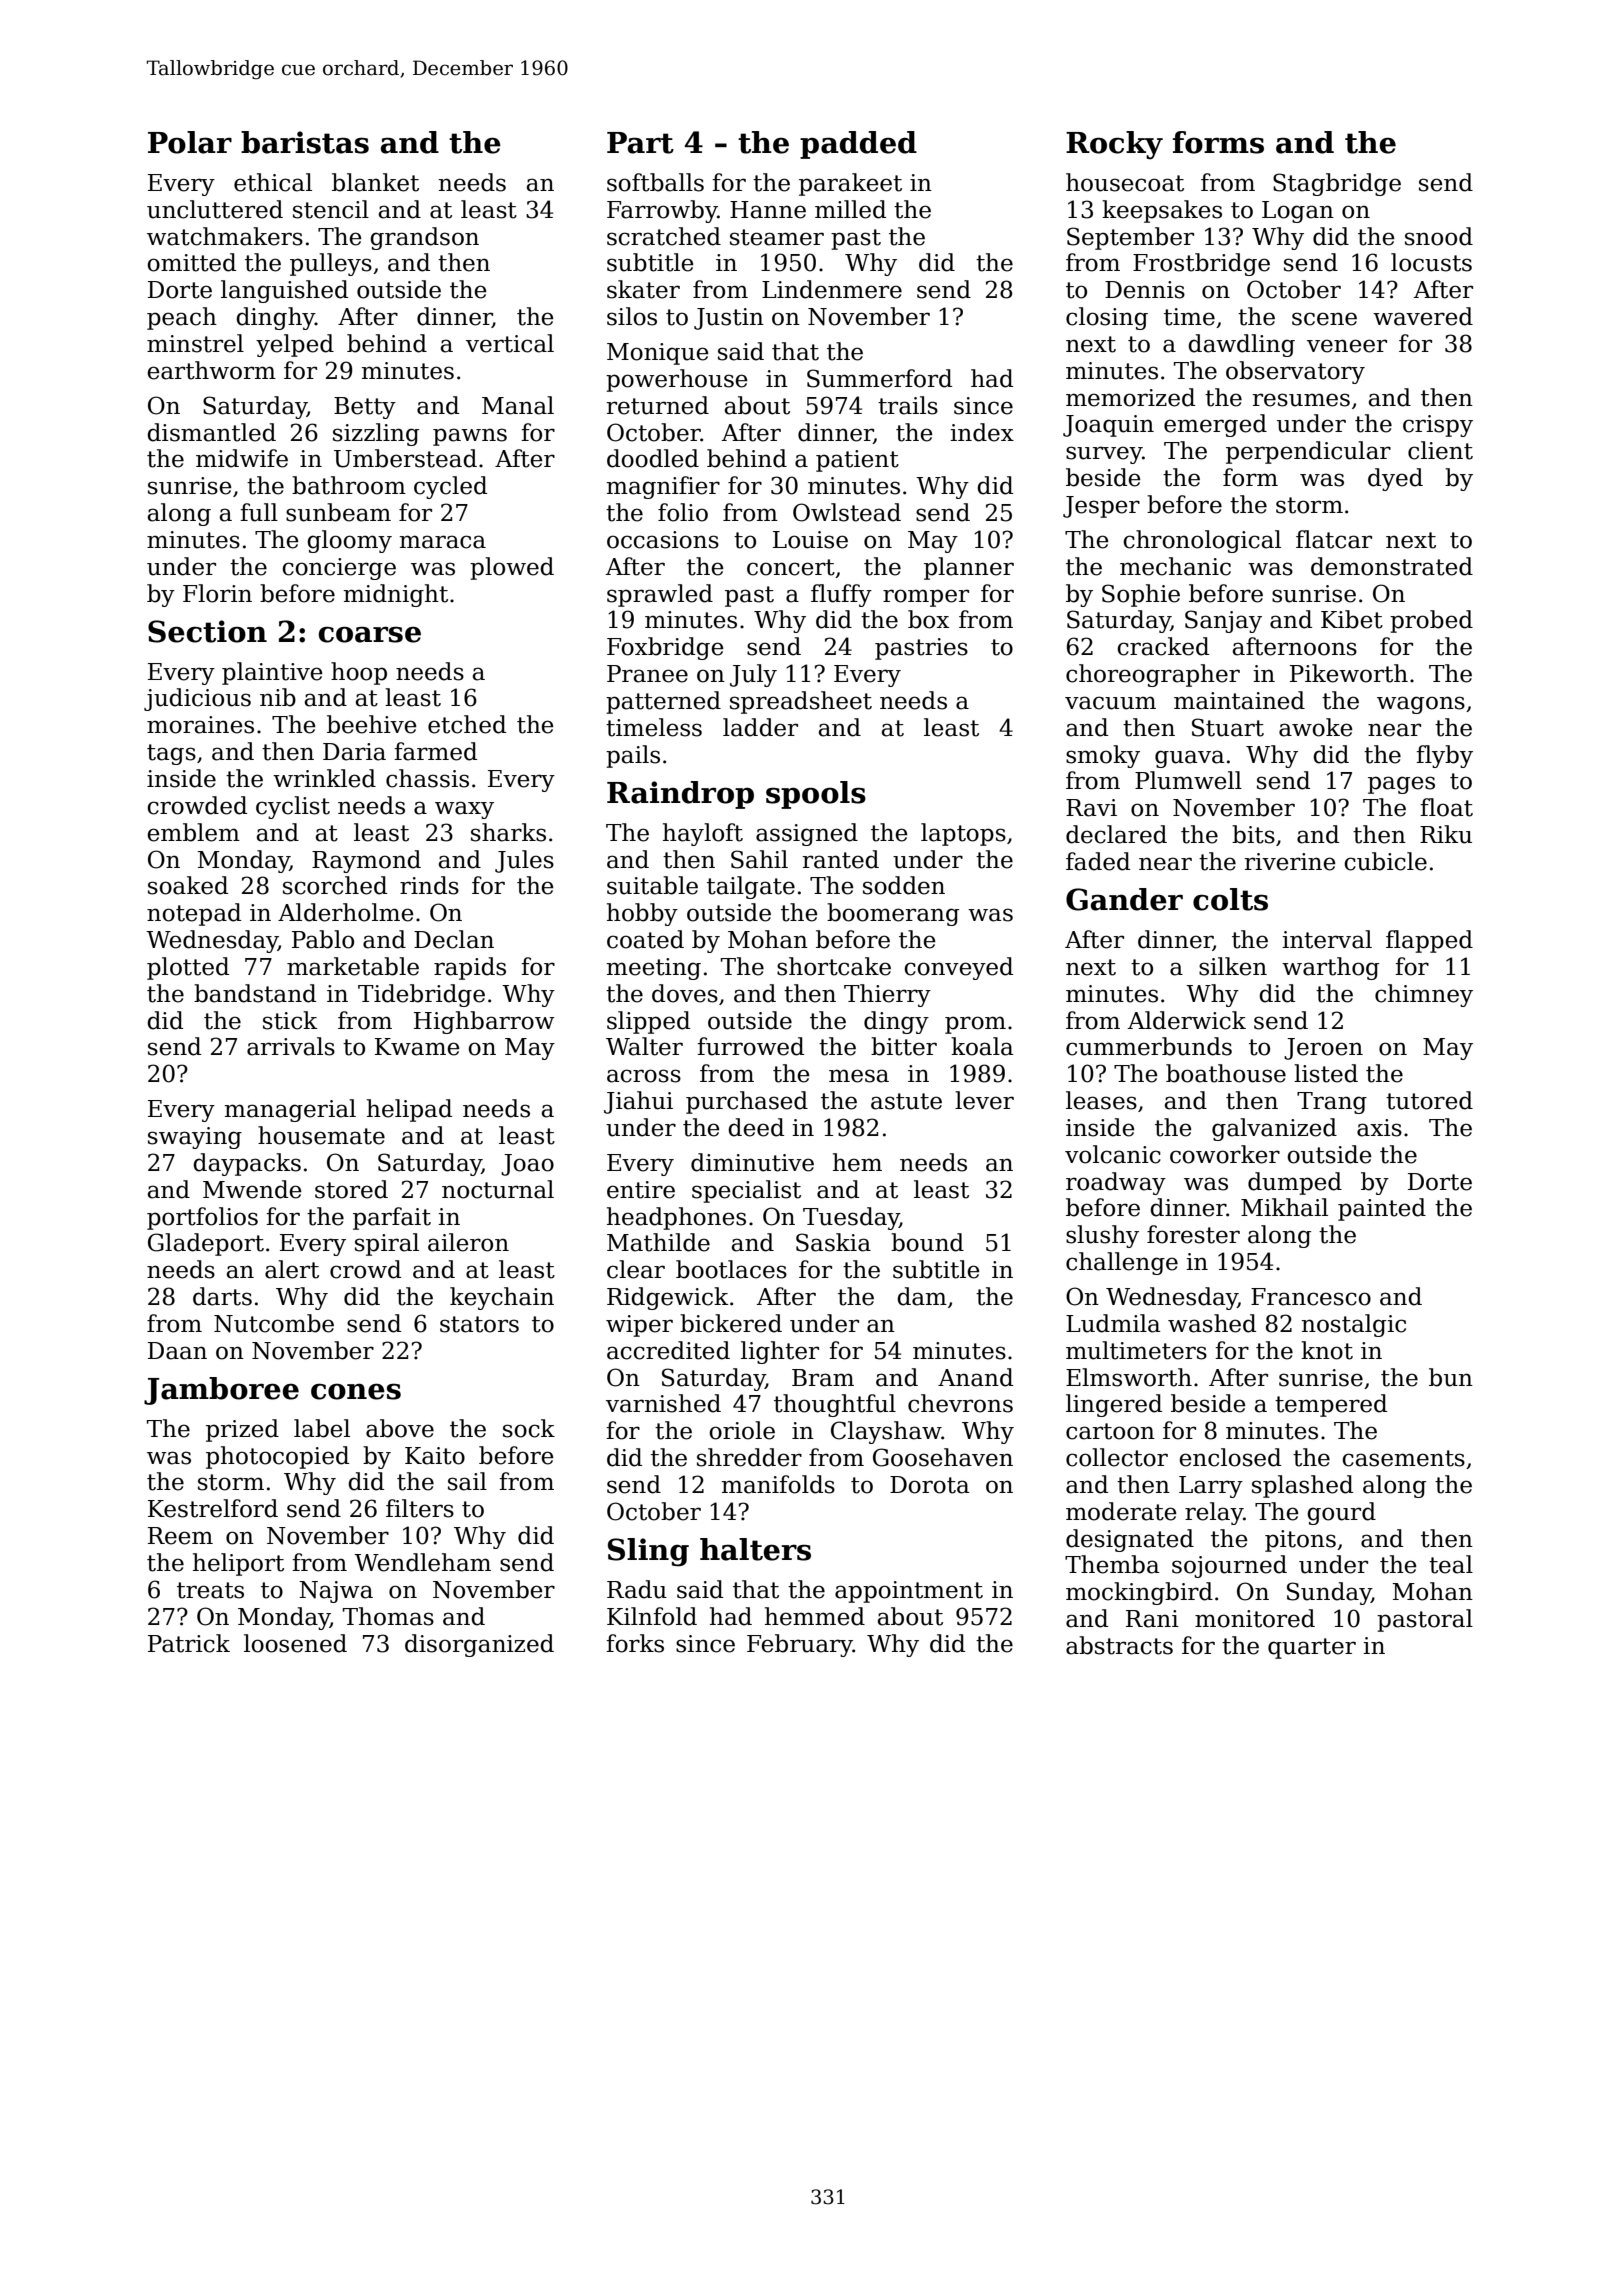 The height and width of the screenshot is (2292, 1620). Describe the element at coordinates (454, 939) in the screenshot. I see `Declan` at that location.
